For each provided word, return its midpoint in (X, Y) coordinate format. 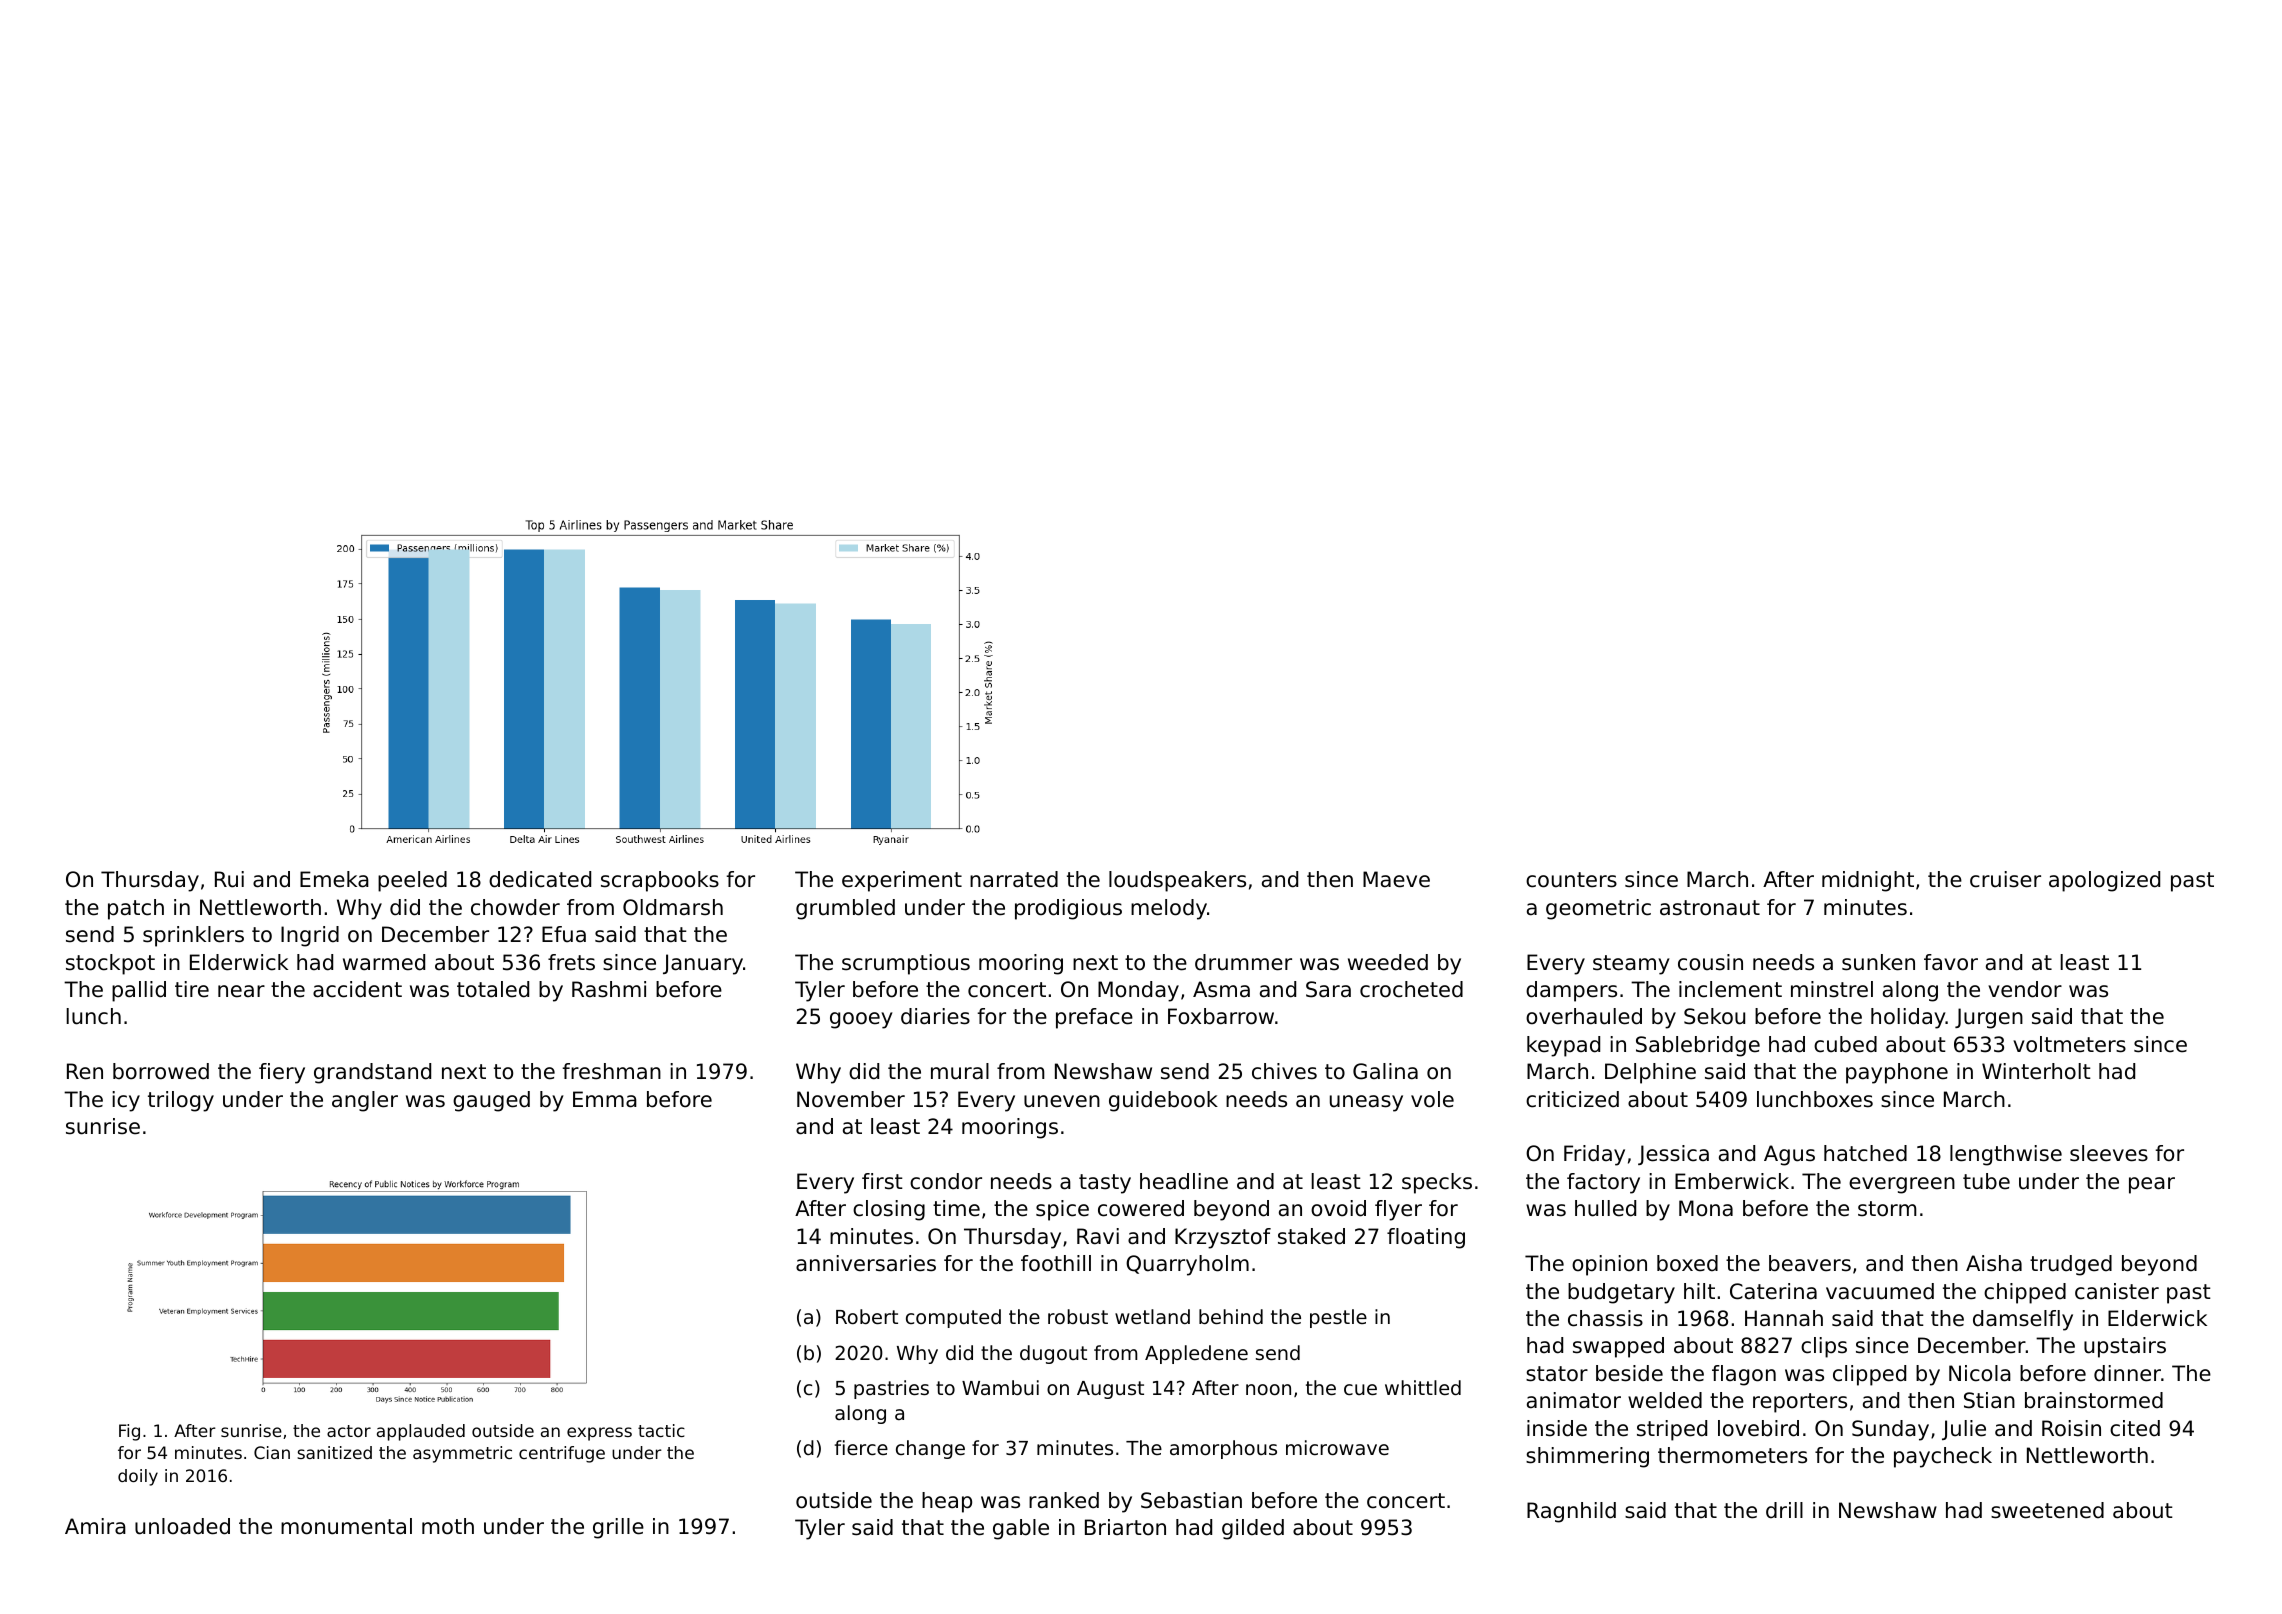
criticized (1572, 1099)
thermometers (1732, 1455)
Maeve (1396, 879)
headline (1184, 1181)
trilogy (181, 1101)
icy (126, 1101)
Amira (95, 1526)
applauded (421, 1432)
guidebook (1163, 1101)
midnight (1868, 881)
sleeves (2109, 1153)
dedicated (540, 879)
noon (1268, 1389)
